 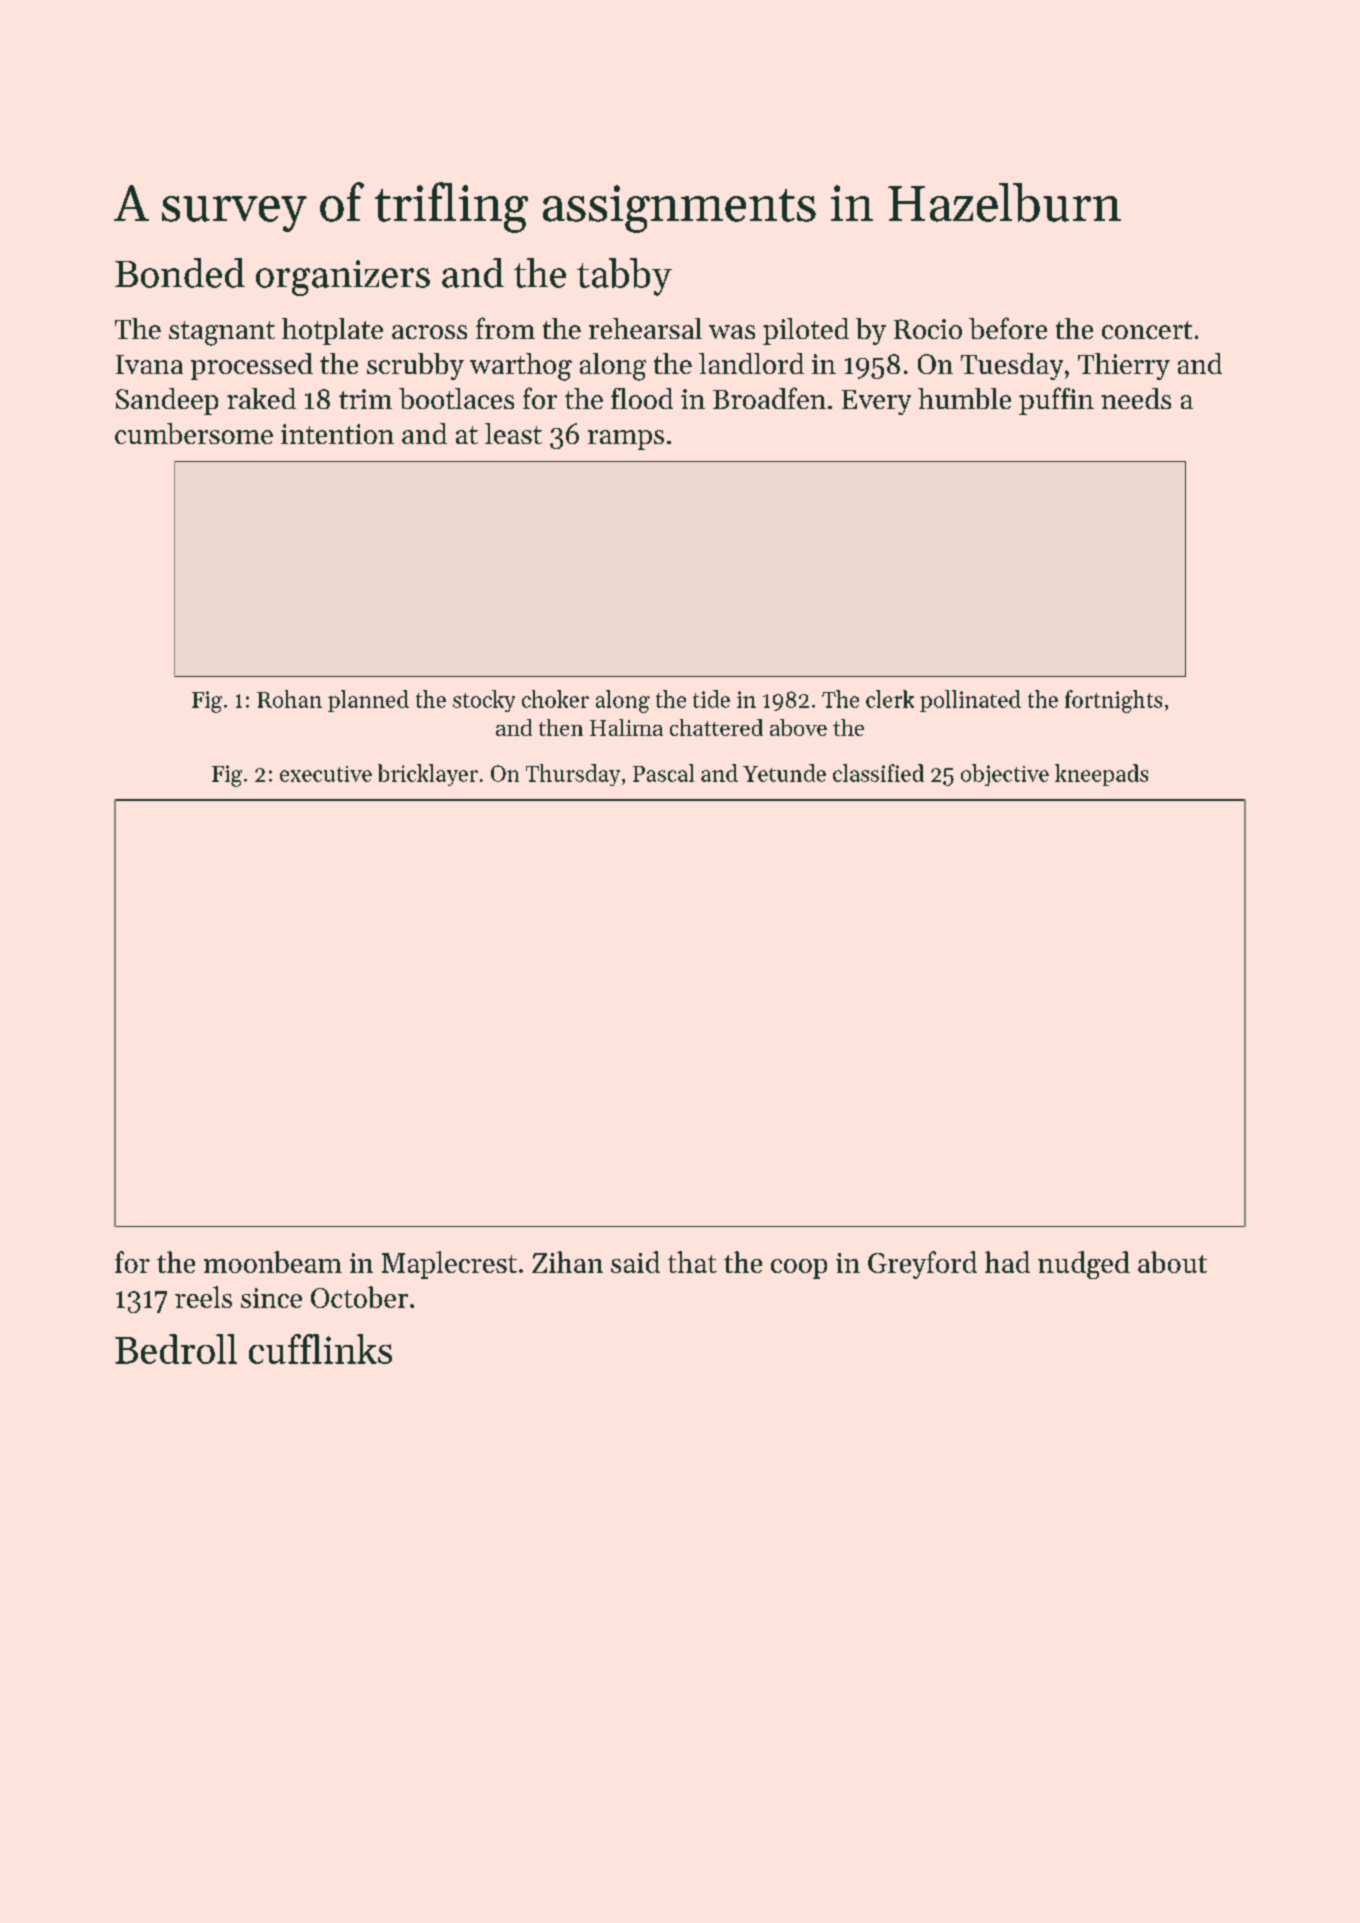 What do you see at coordinates (1005, 775) in the page?
I see `objective` at bounding box center [1005, 775].
